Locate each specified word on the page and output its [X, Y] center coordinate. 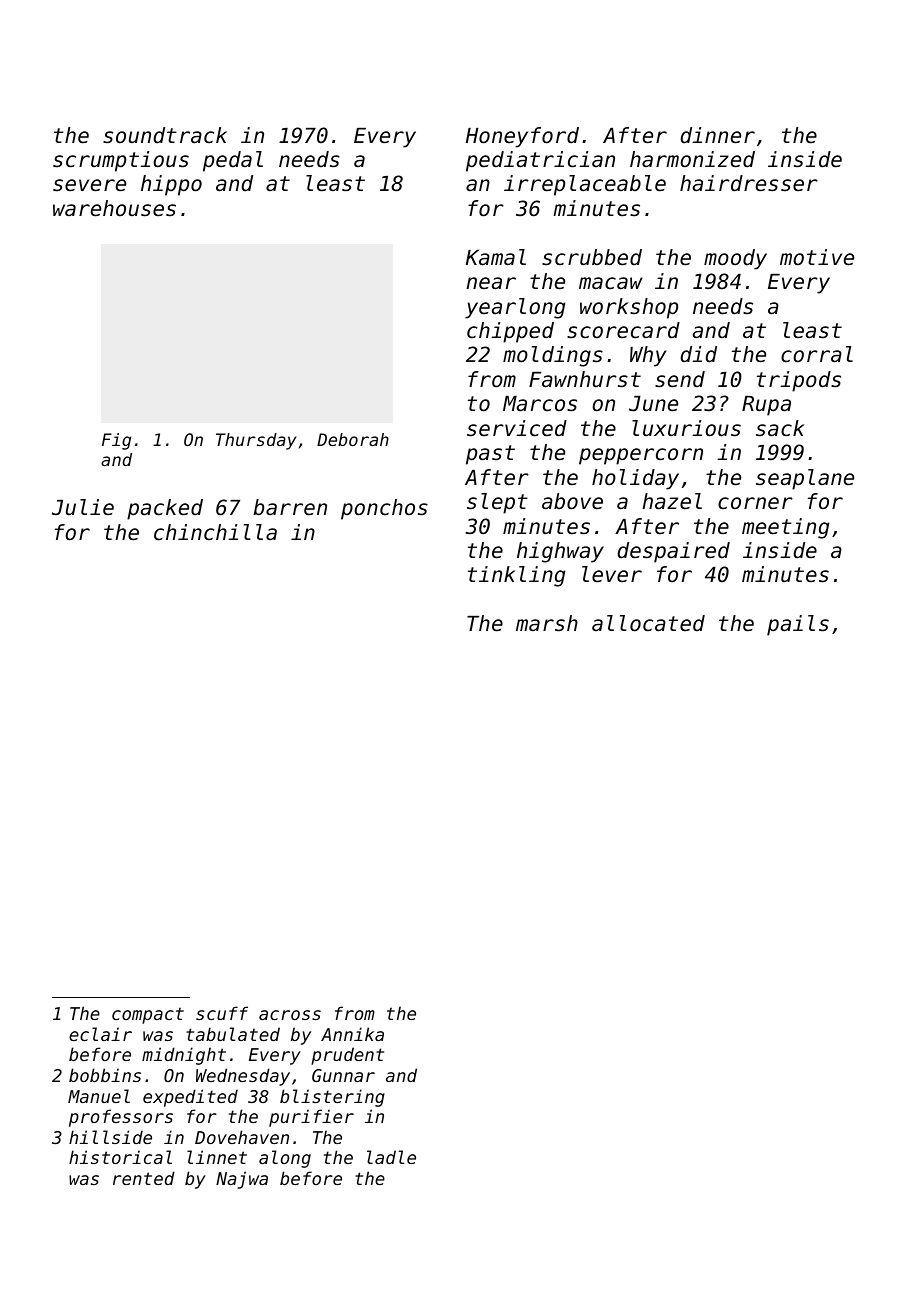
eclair [100, 1034]
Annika [352, 1034]
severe [89, 185]
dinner [718, 135]
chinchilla [215, 532]
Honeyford [522, 137]
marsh [547, 623]
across [290, 1015]
